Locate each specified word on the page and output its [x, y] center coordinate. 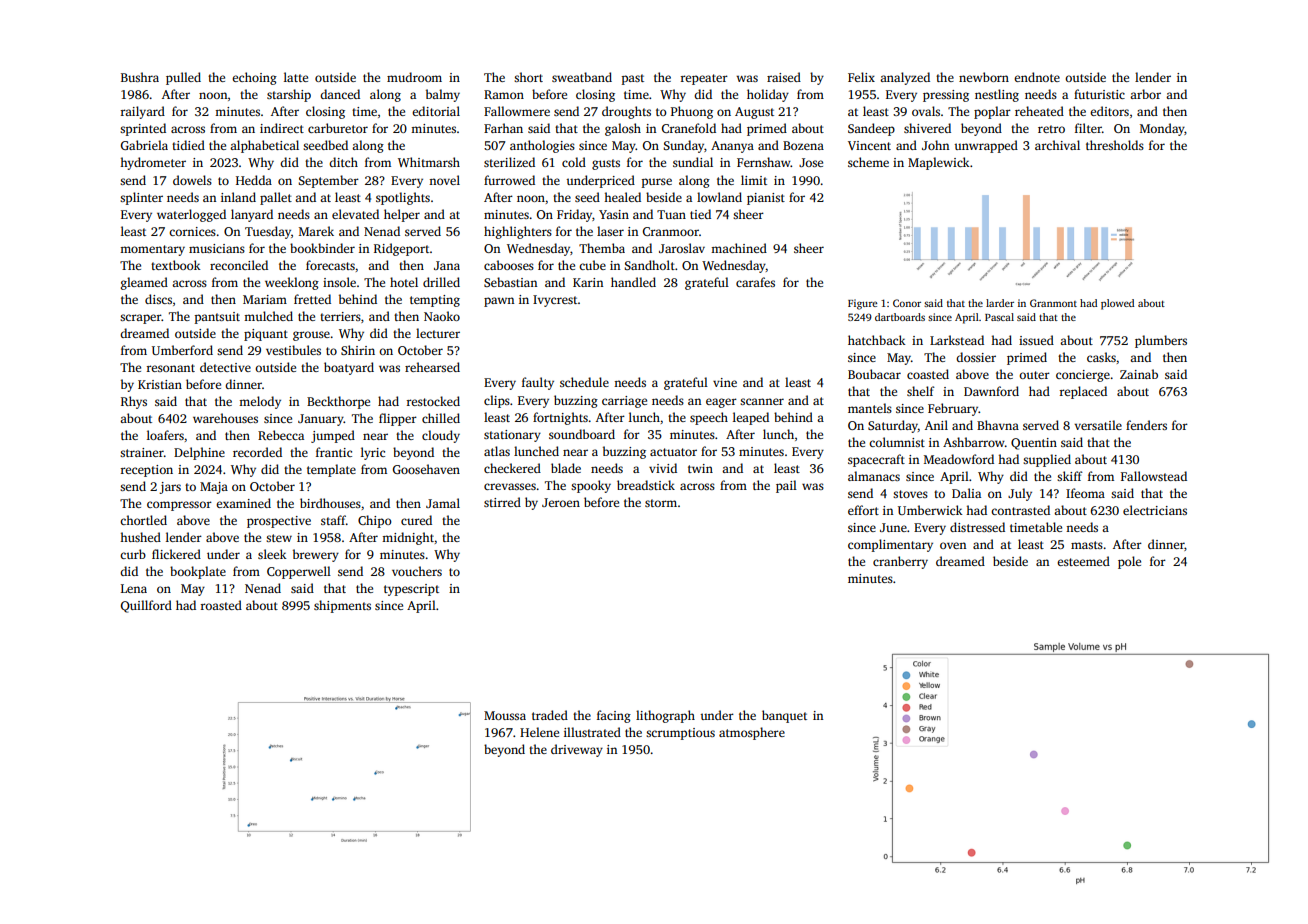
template [331, 470]
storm [661, 503]
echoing [254, 78]
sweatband [582, 77]
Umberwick [930, 510]
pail [786, 486]
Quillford [146, 606]
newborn [984, 77]
